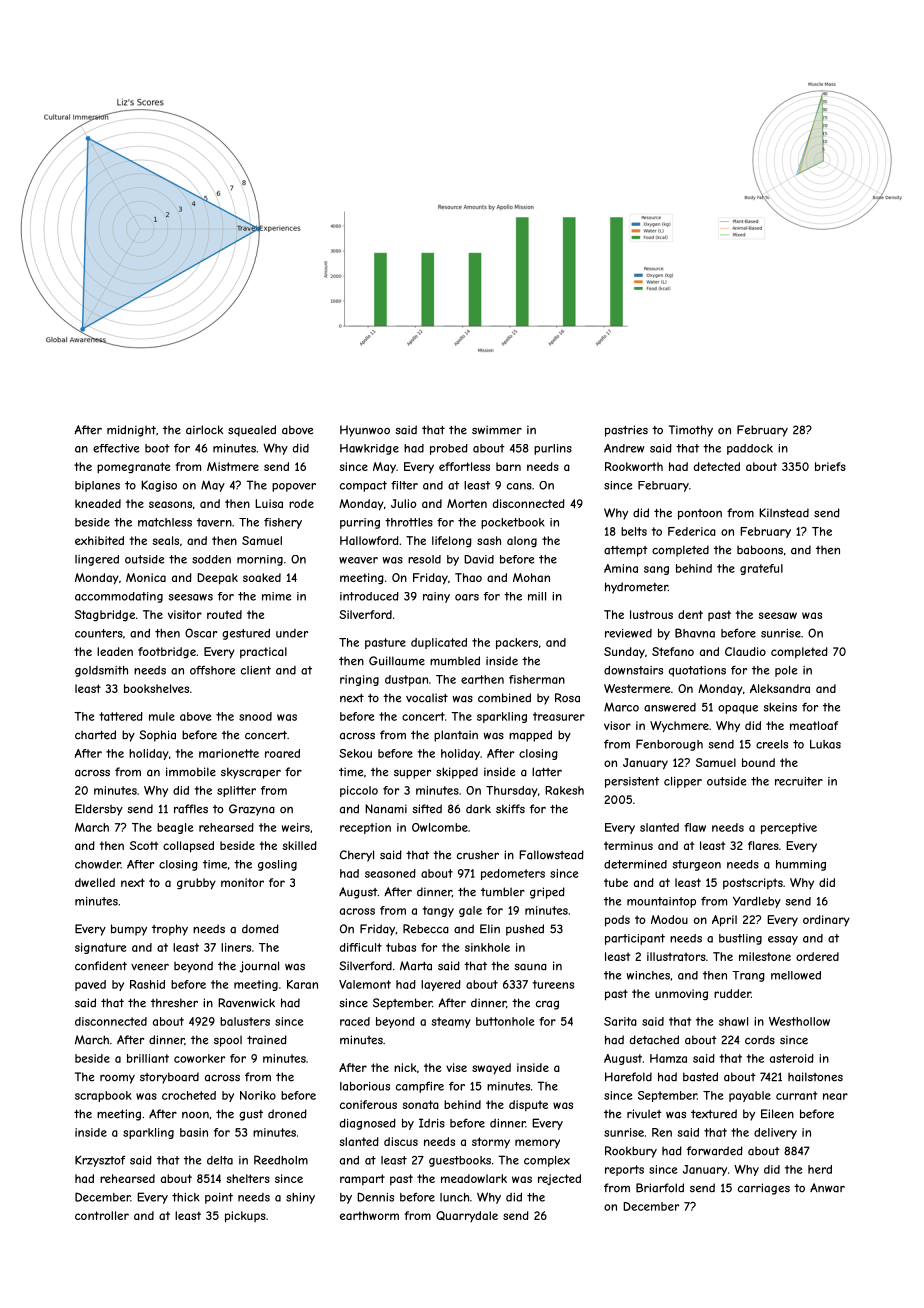 Image resolution: width=924 pixels, height=1308 pixels. Describe the element at coordinates (780, 688) in the screenshot. I see `Aleksandra` at that location.
